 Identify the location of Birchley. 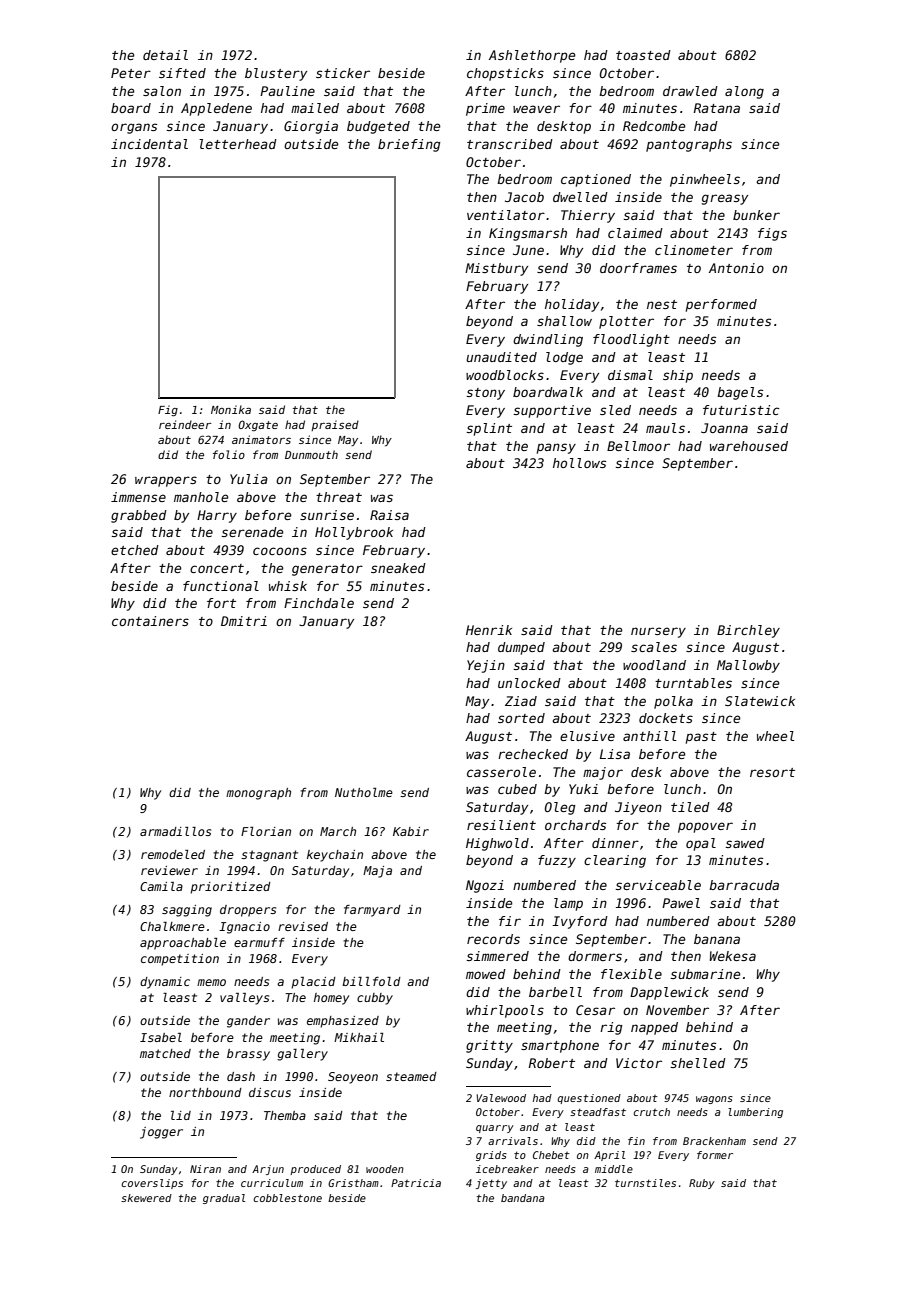
(748, 631).
